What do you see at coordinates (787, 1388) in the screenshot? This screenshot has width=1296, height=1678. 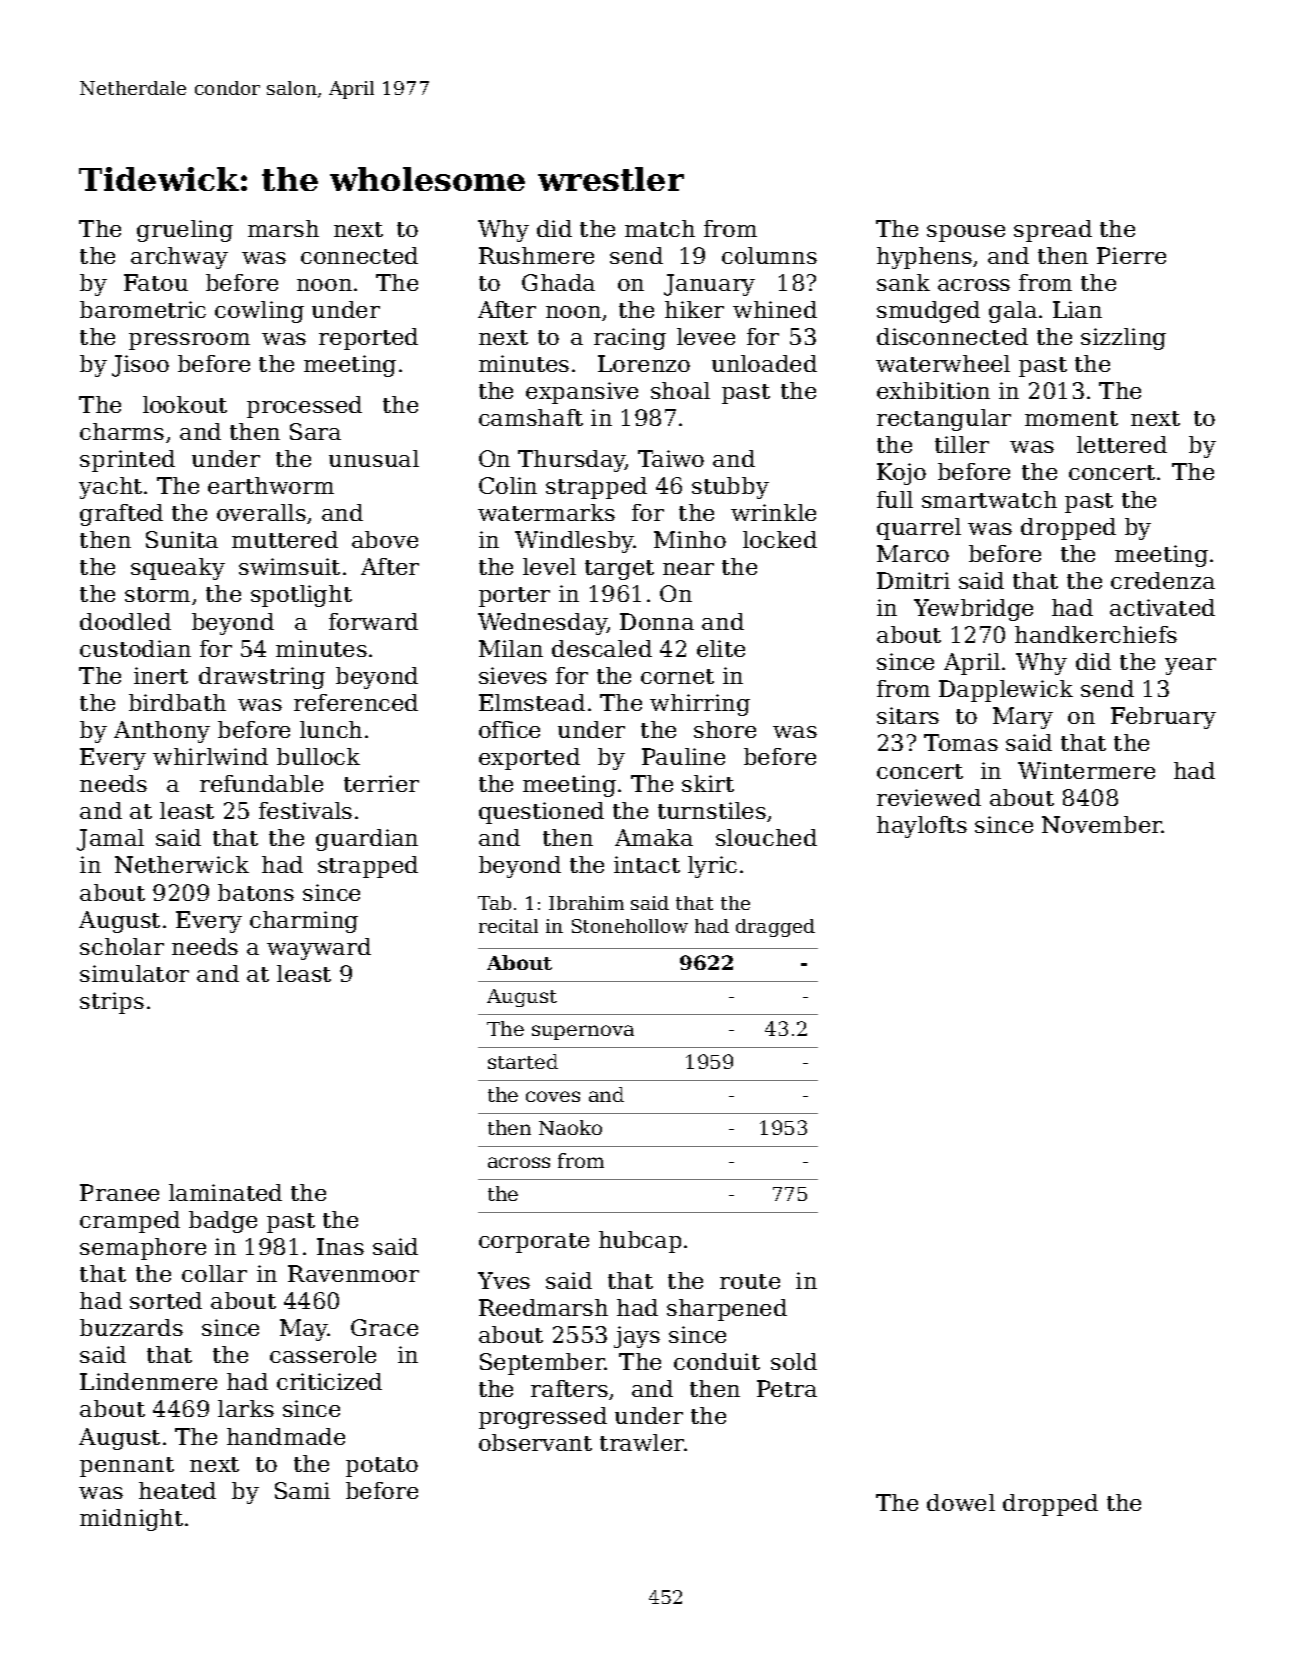 I see `Petra` at bounding box center [787, 1388].
